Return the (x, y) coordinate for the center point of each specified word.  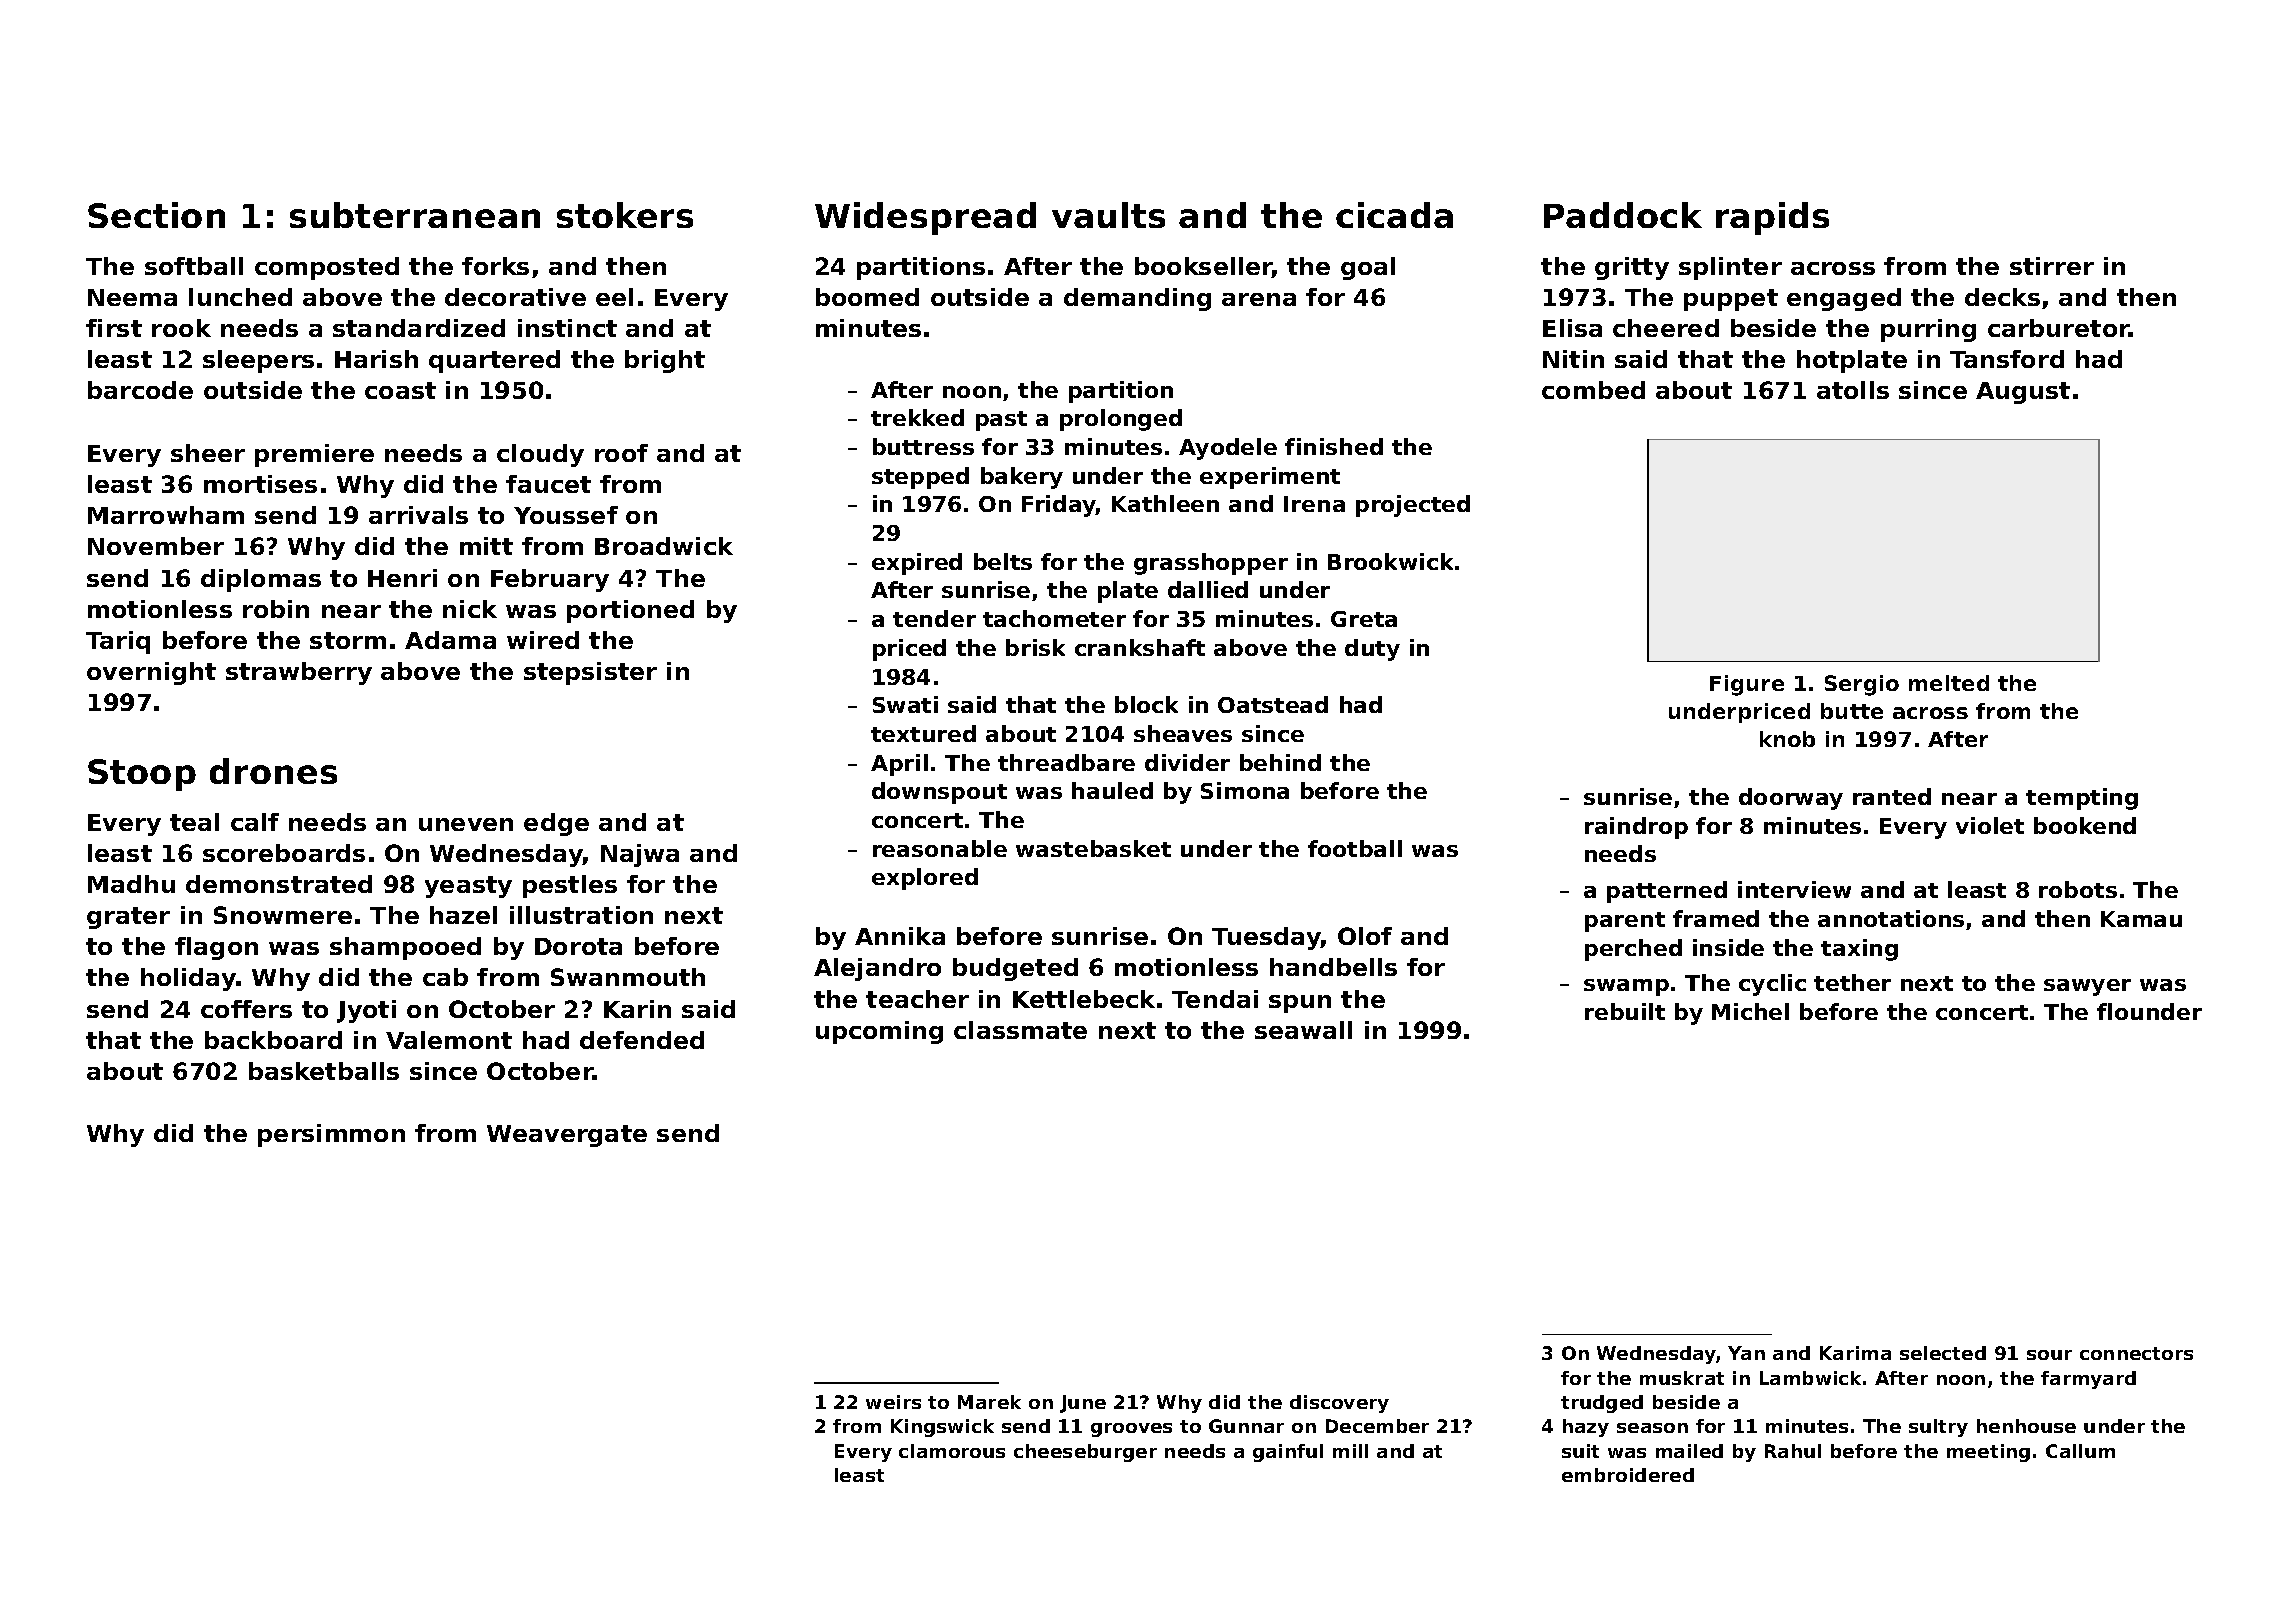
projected (1413, 506)
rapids (1772, 218)
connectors (2136, 1353)
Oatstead (1273, 704)
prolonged (1121, 420)
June (1083, 1404)
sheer (208, 453)
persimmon (331, 1135)
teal (194, 822)
